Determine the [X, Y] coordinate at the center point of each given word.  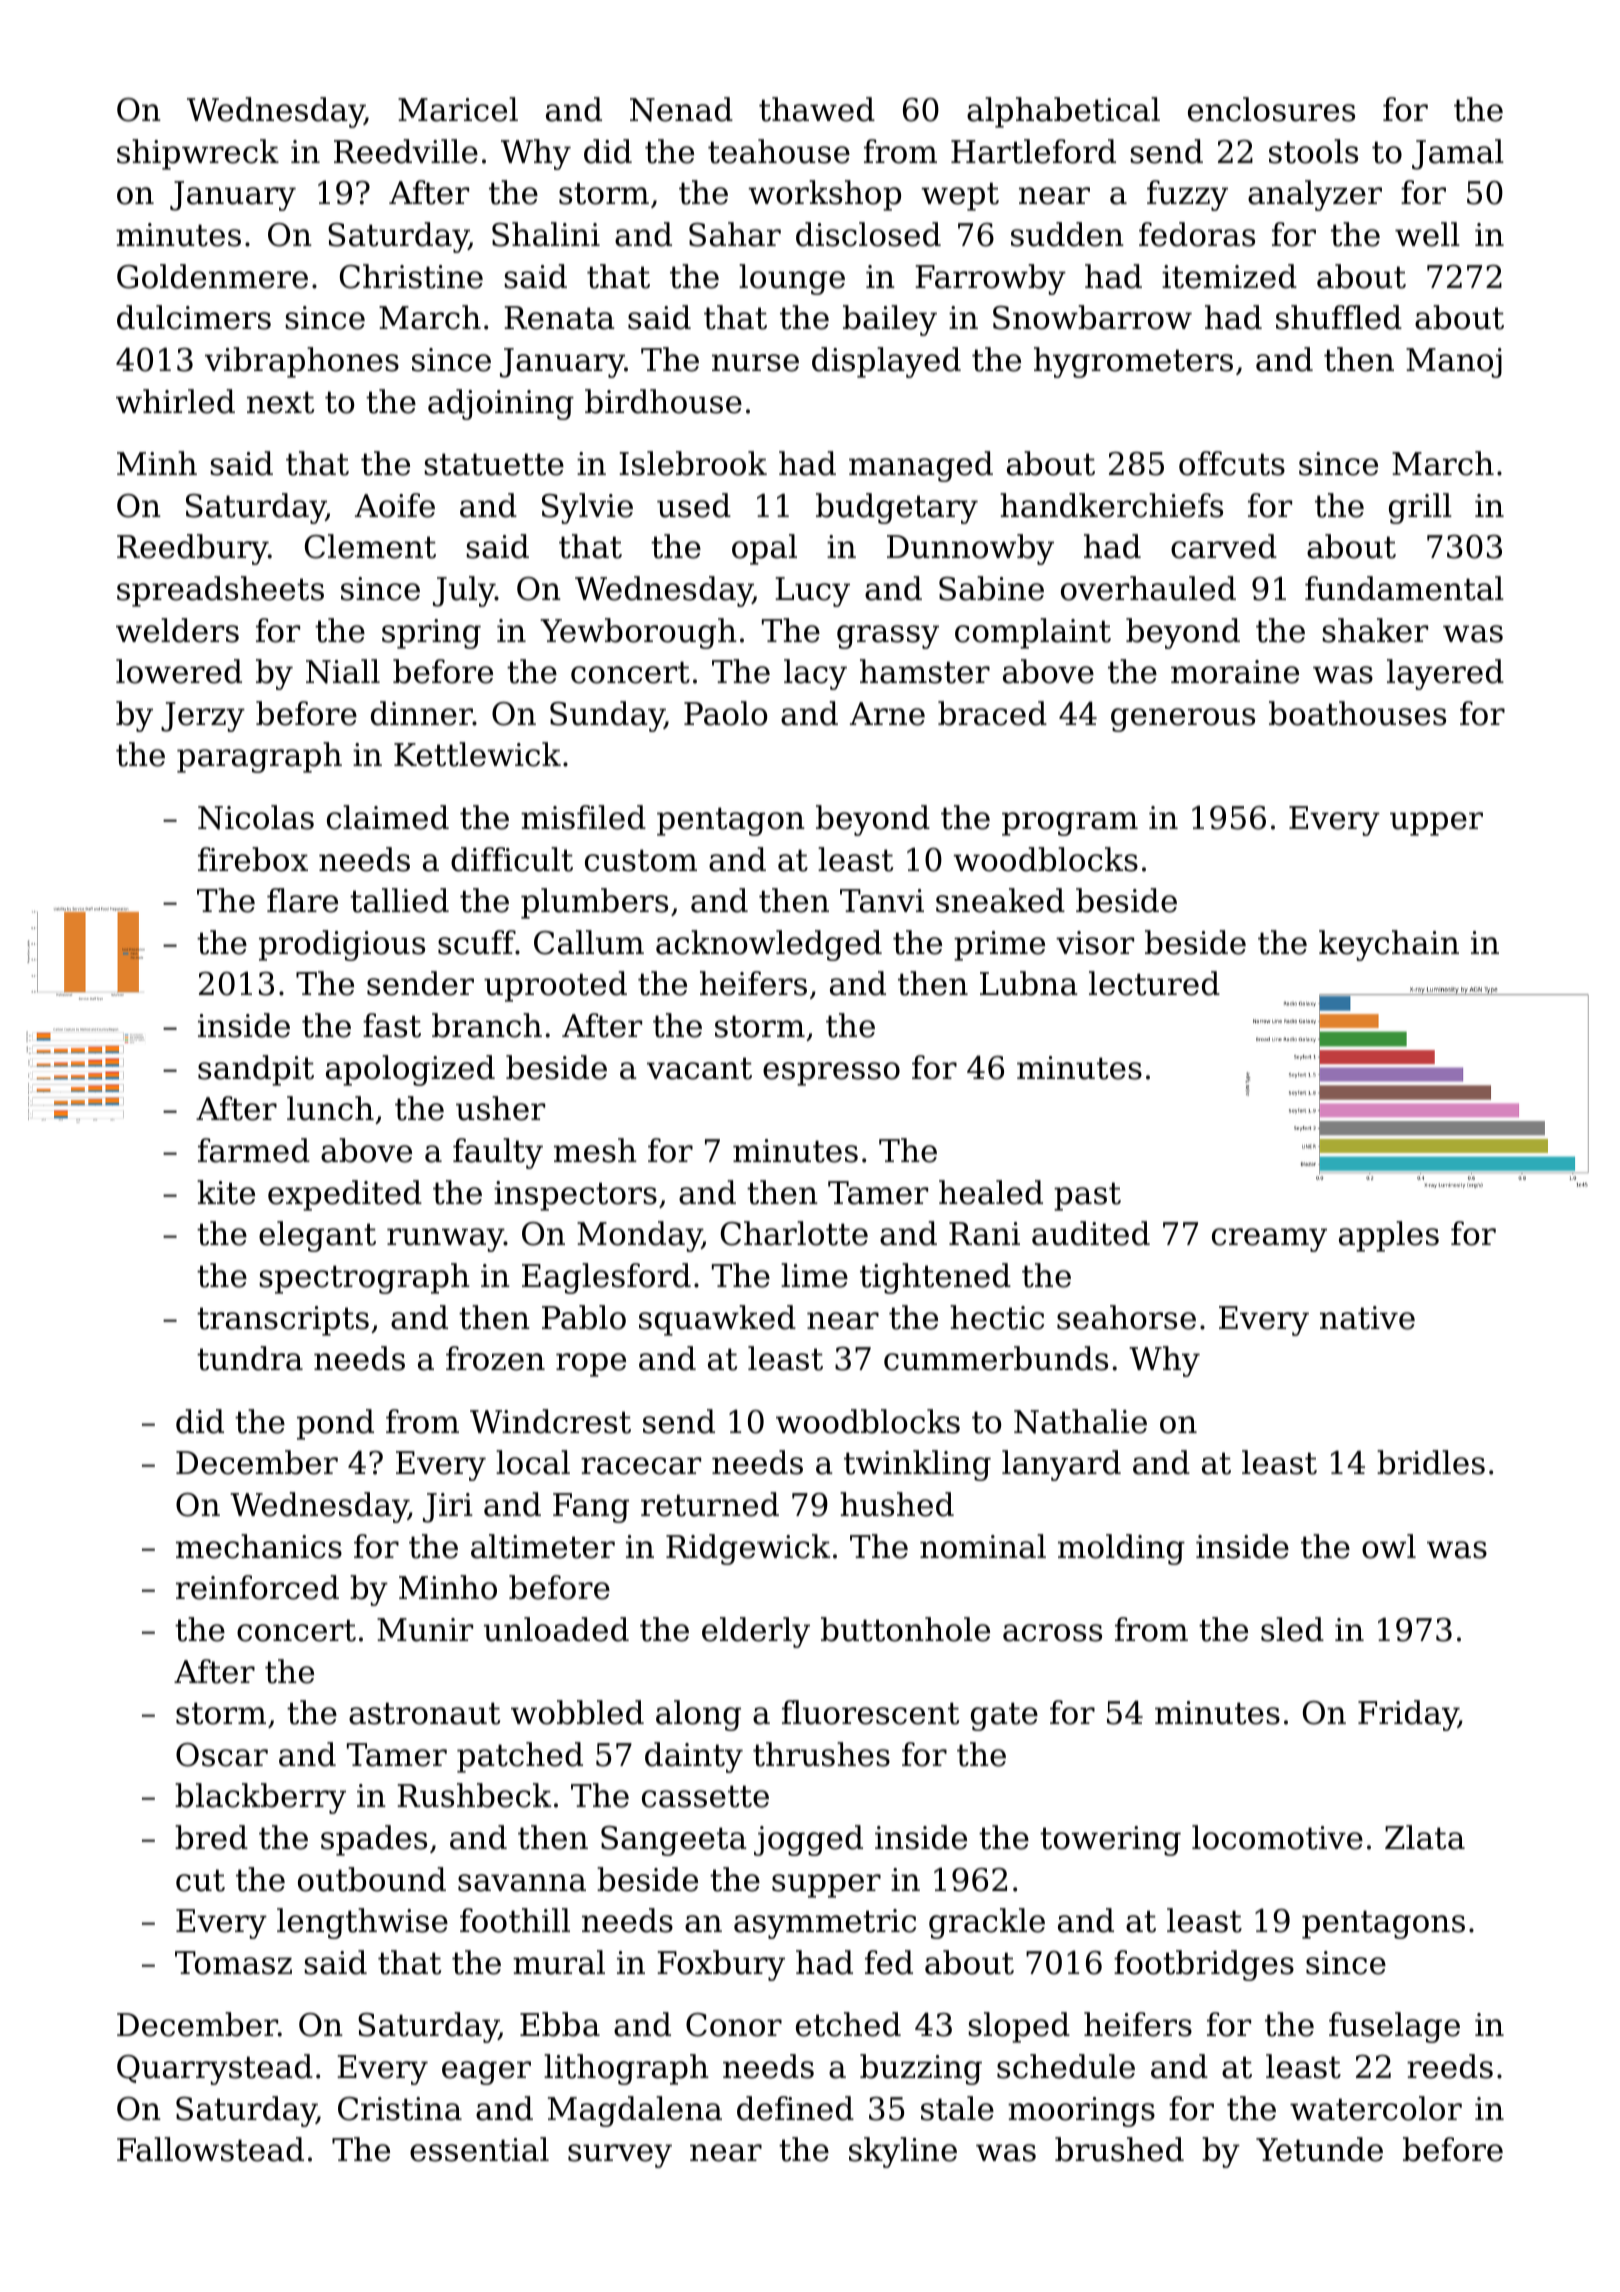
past [1087, 1196]
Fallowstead [210, 2149]
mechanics [259, 1546]
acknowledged [769, 945]
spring [431, 634]
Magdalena [635, 2111]
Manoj [1454, 363]
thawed [817, 109]
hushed [897, 1504]
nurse [755, 363]
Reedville [406, 151]
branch [487, 1025]
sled [1292, 1629]
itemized [1229, 276]
